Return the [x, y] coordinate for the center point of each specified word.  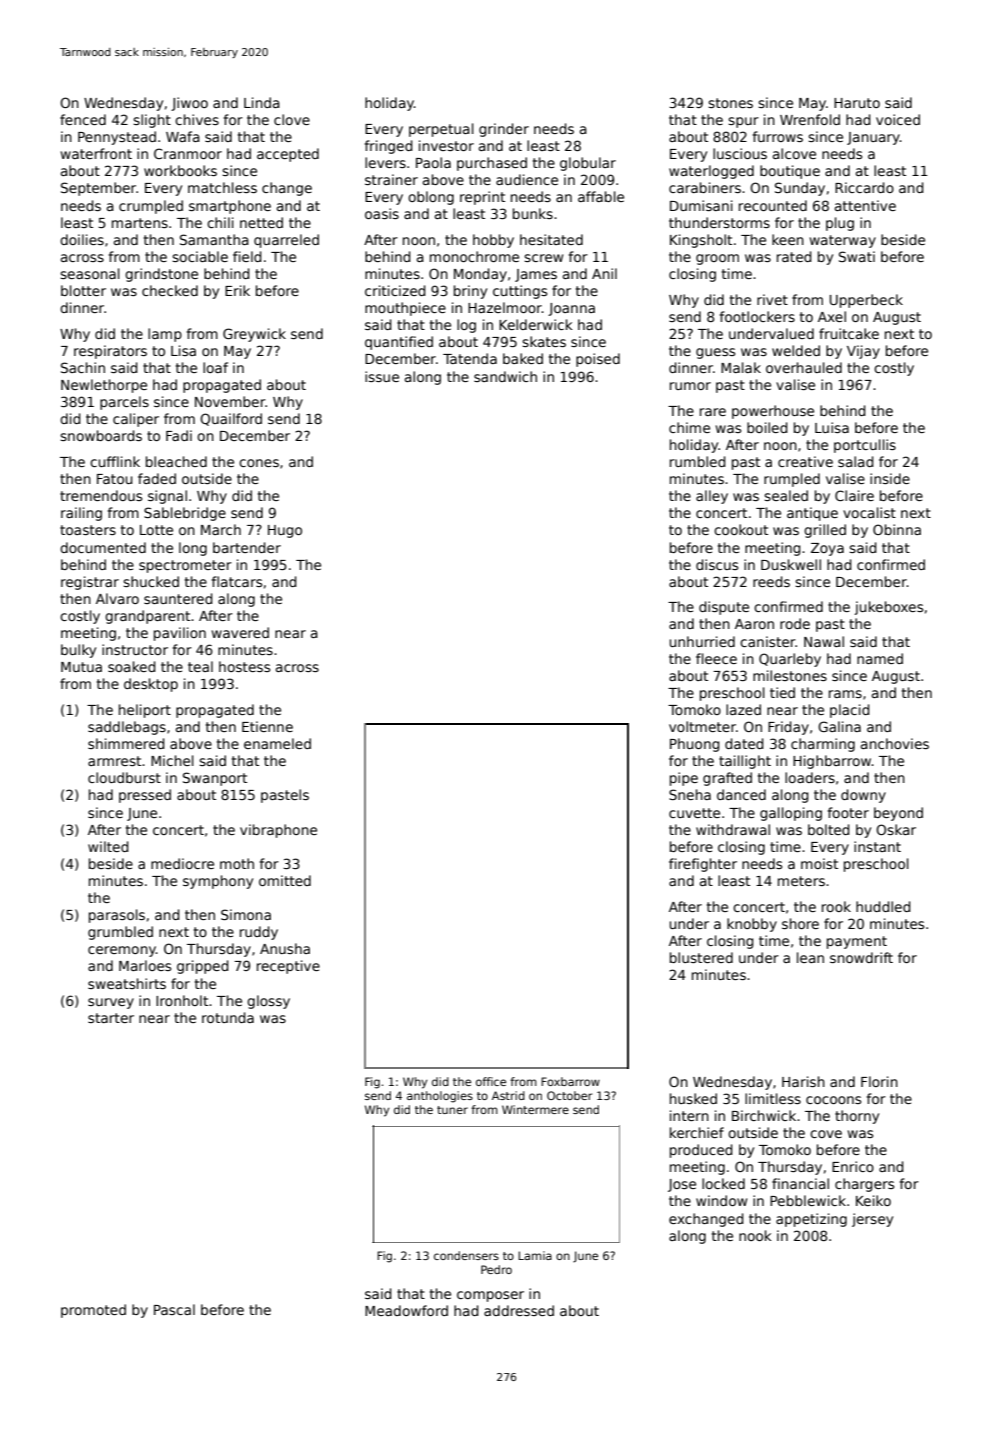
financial [800, 1183]
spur [743, 122]
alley [712, 497]
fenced [83, 119]
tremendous [101, 495]
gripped [203, 967]
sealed [786, 495]
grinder [504, 130]
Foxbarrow [570, 1081]
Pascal [174, 1309]
